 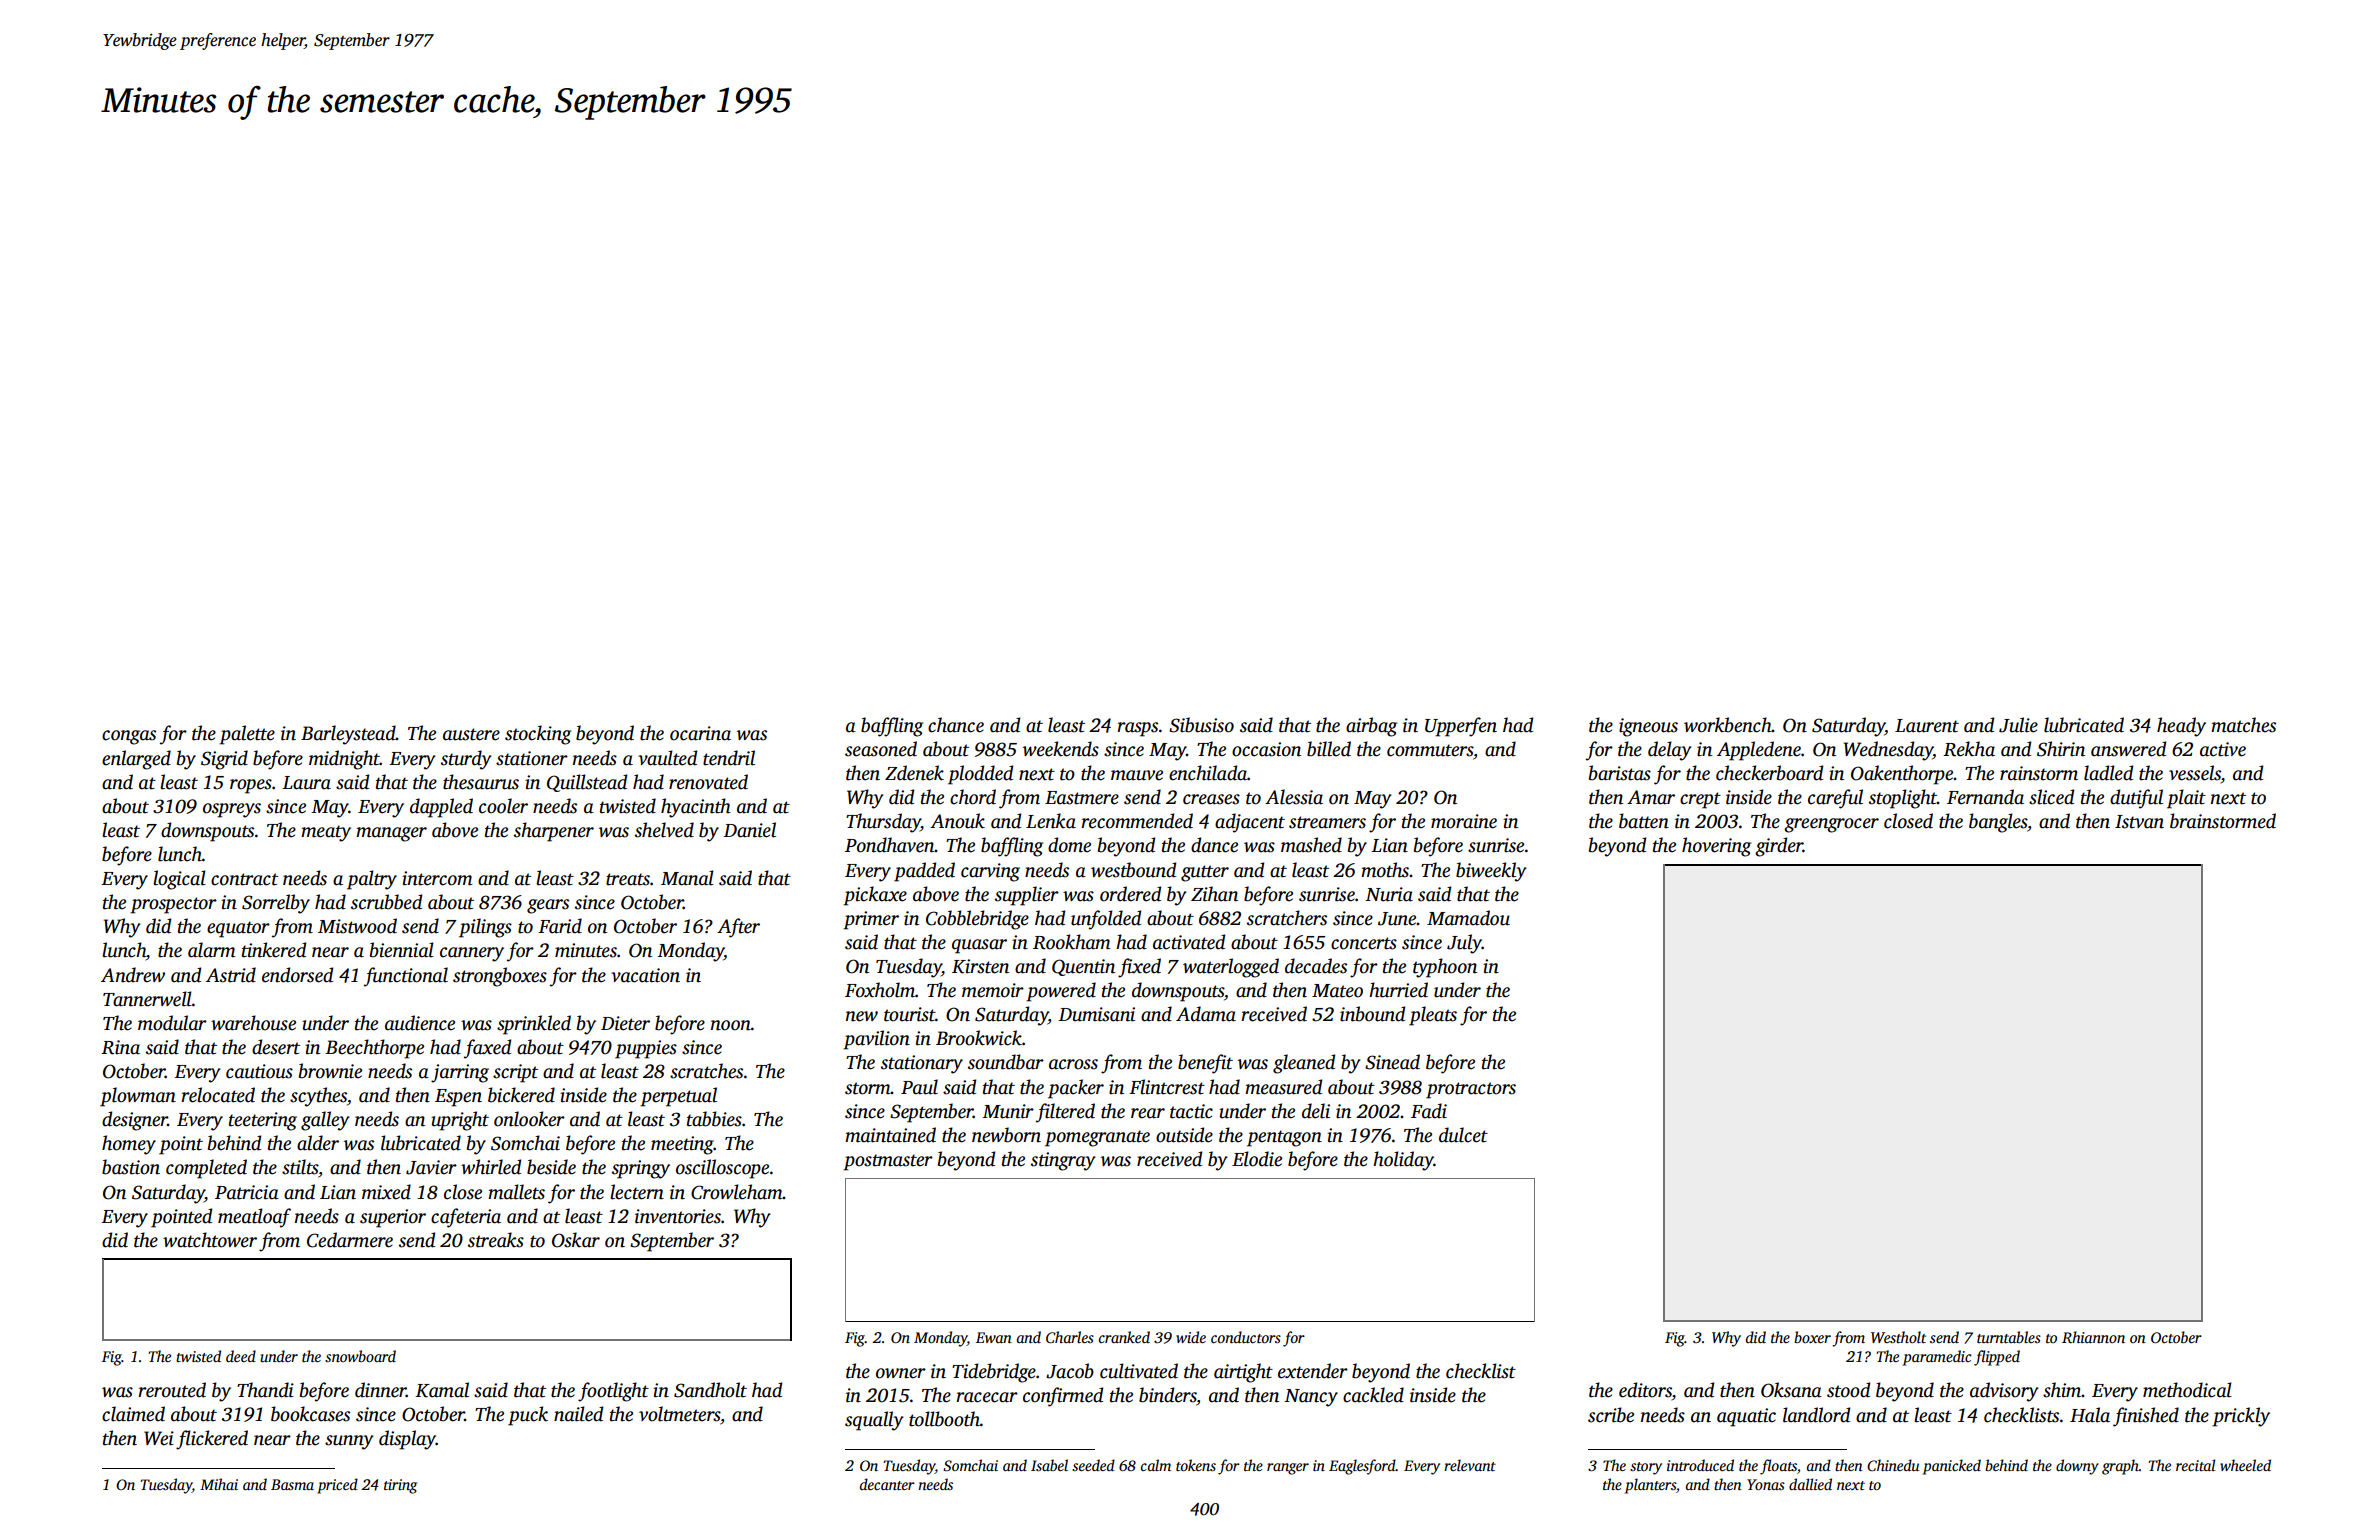 What do you see at coordinates (890, 845) in the page?
I see `Pondhaven` at bounding box center [890, 845].
